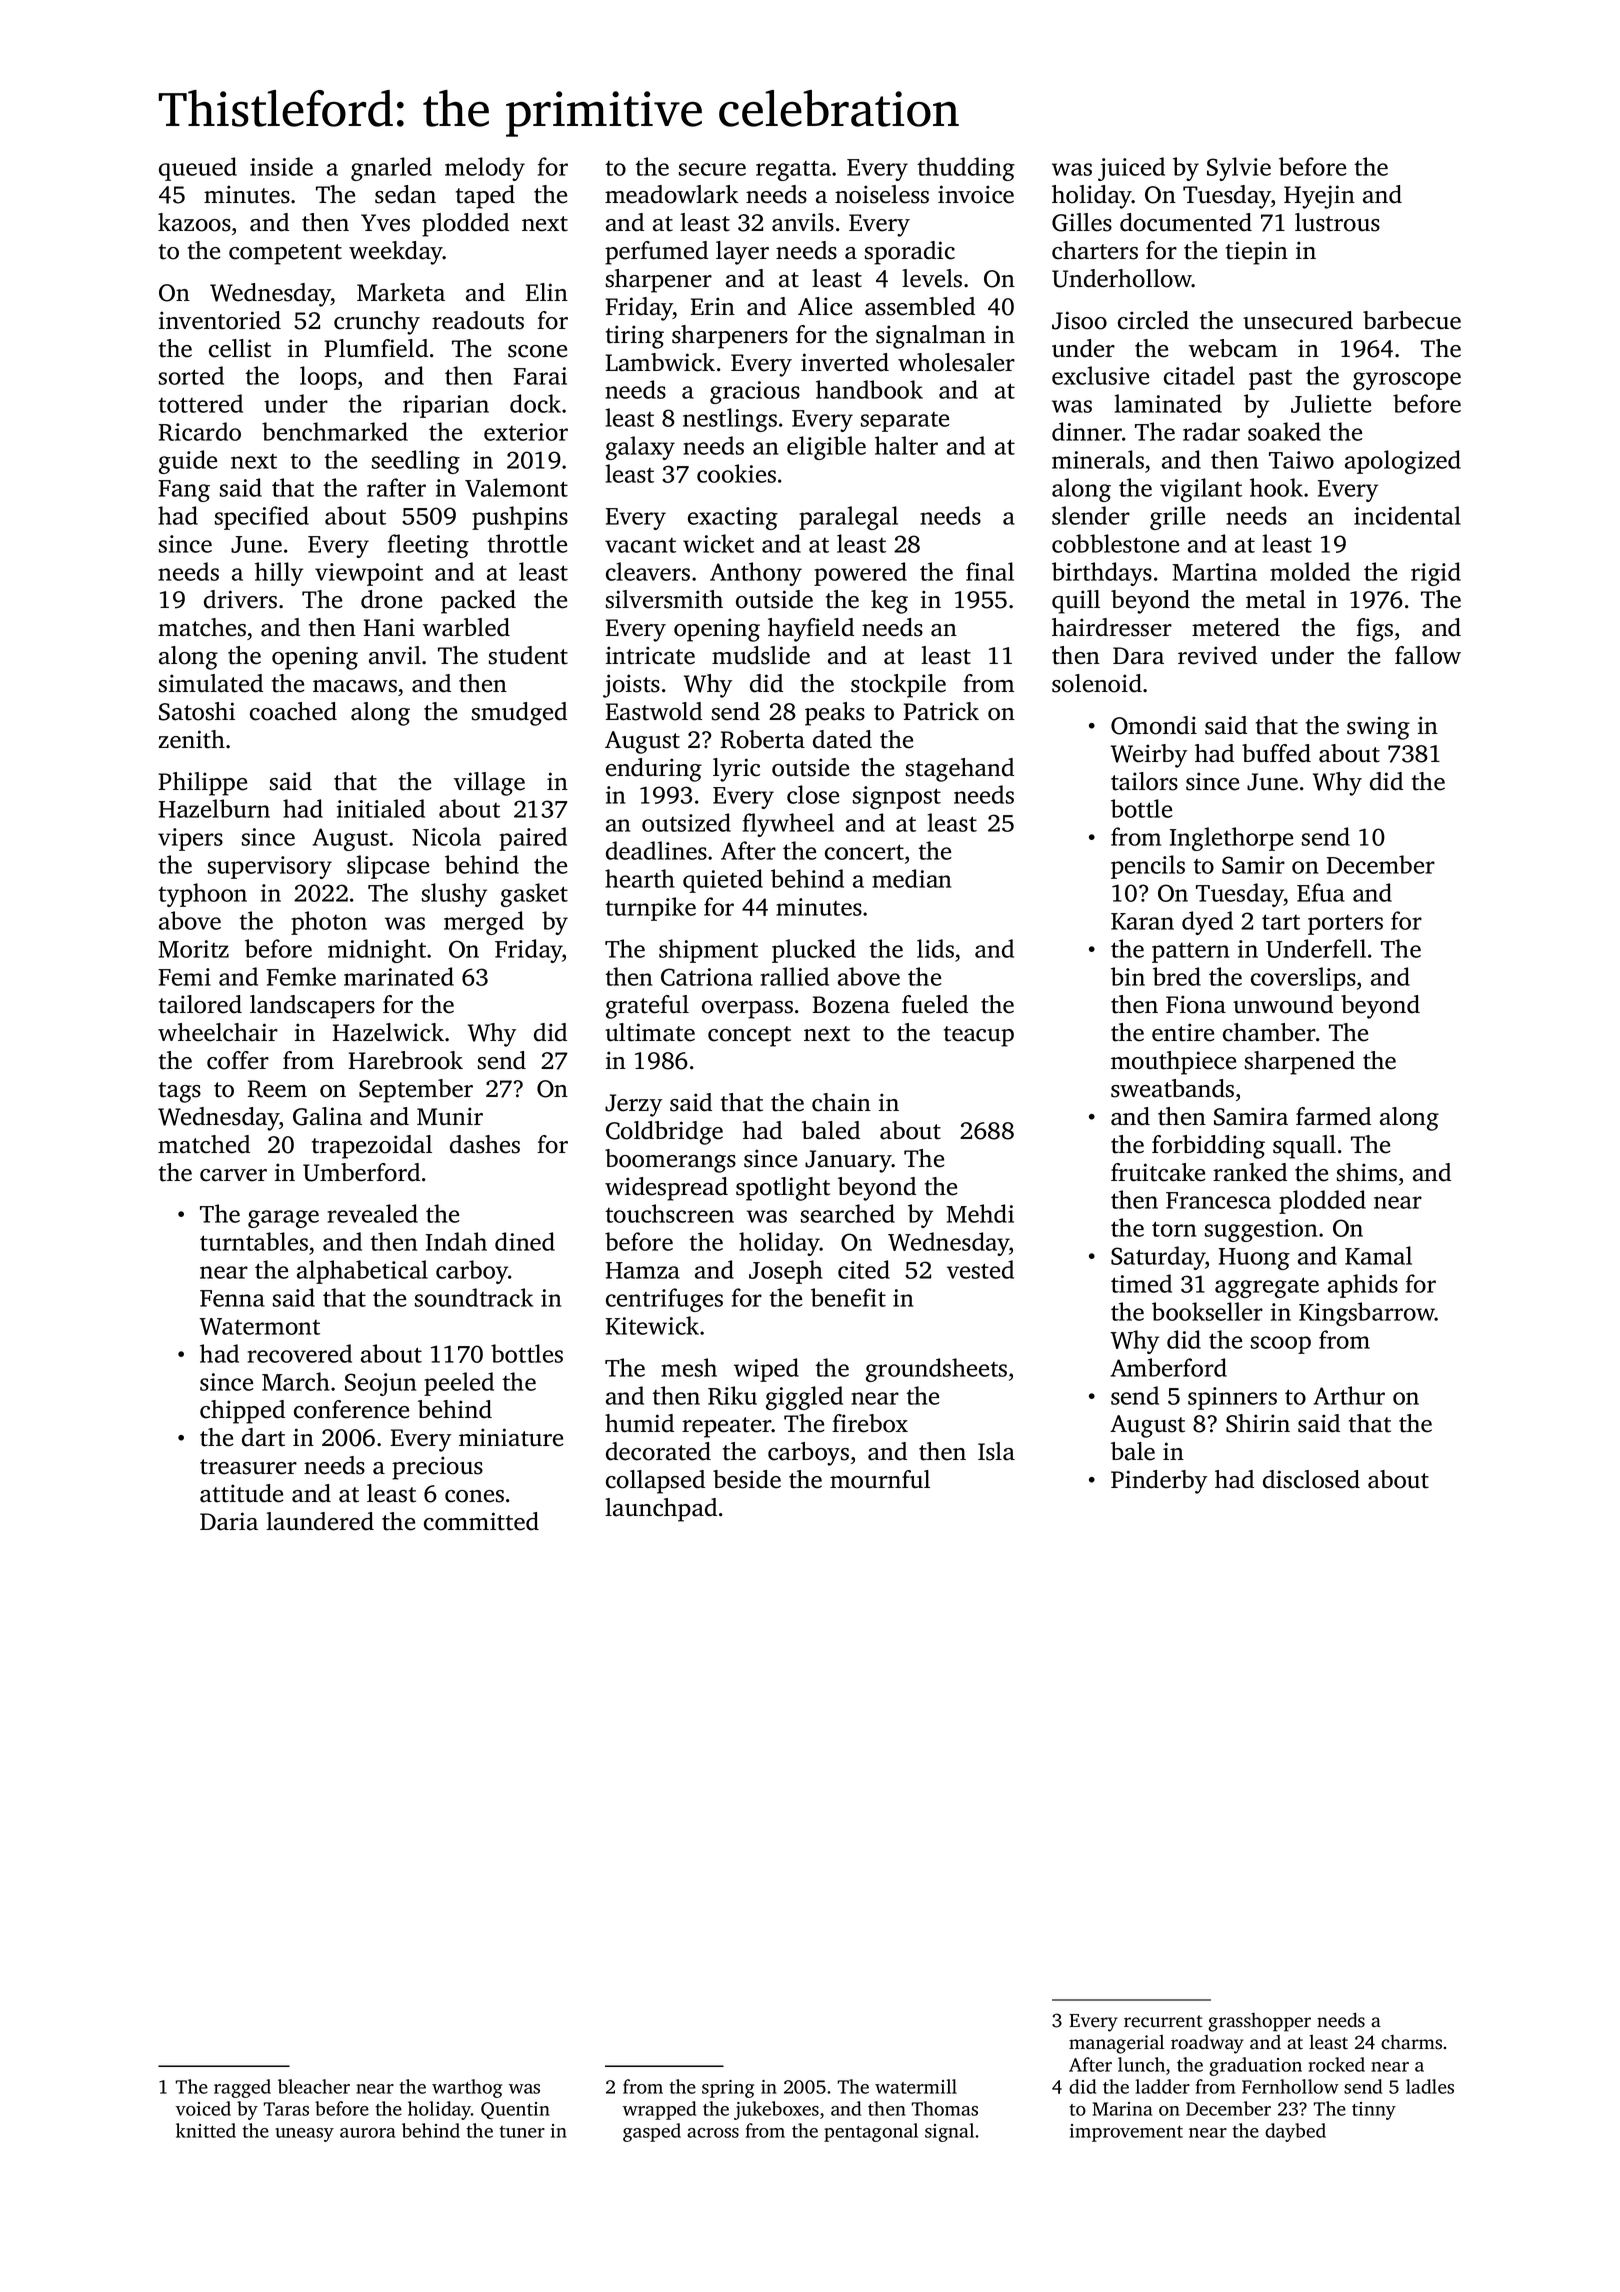  Describe the element at coordinates (916, 2086) in the screenshot. I see `watermill` at that location.
